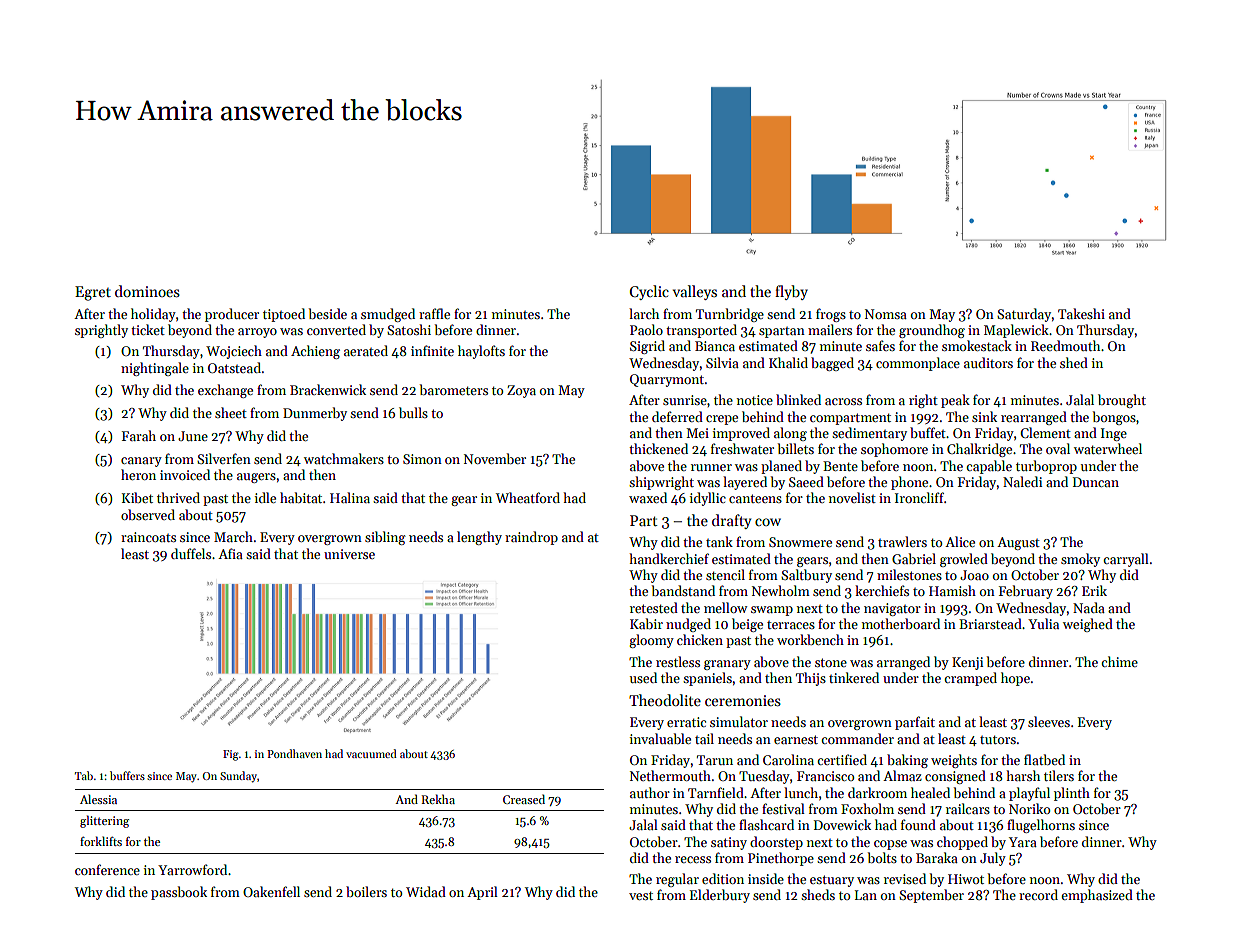 The width and height of the screenshot is (1233, 952). What do you see at coordinates (842, 824) in the screenshot?
I see `Dovewick` at bounding box center [842, 824].
